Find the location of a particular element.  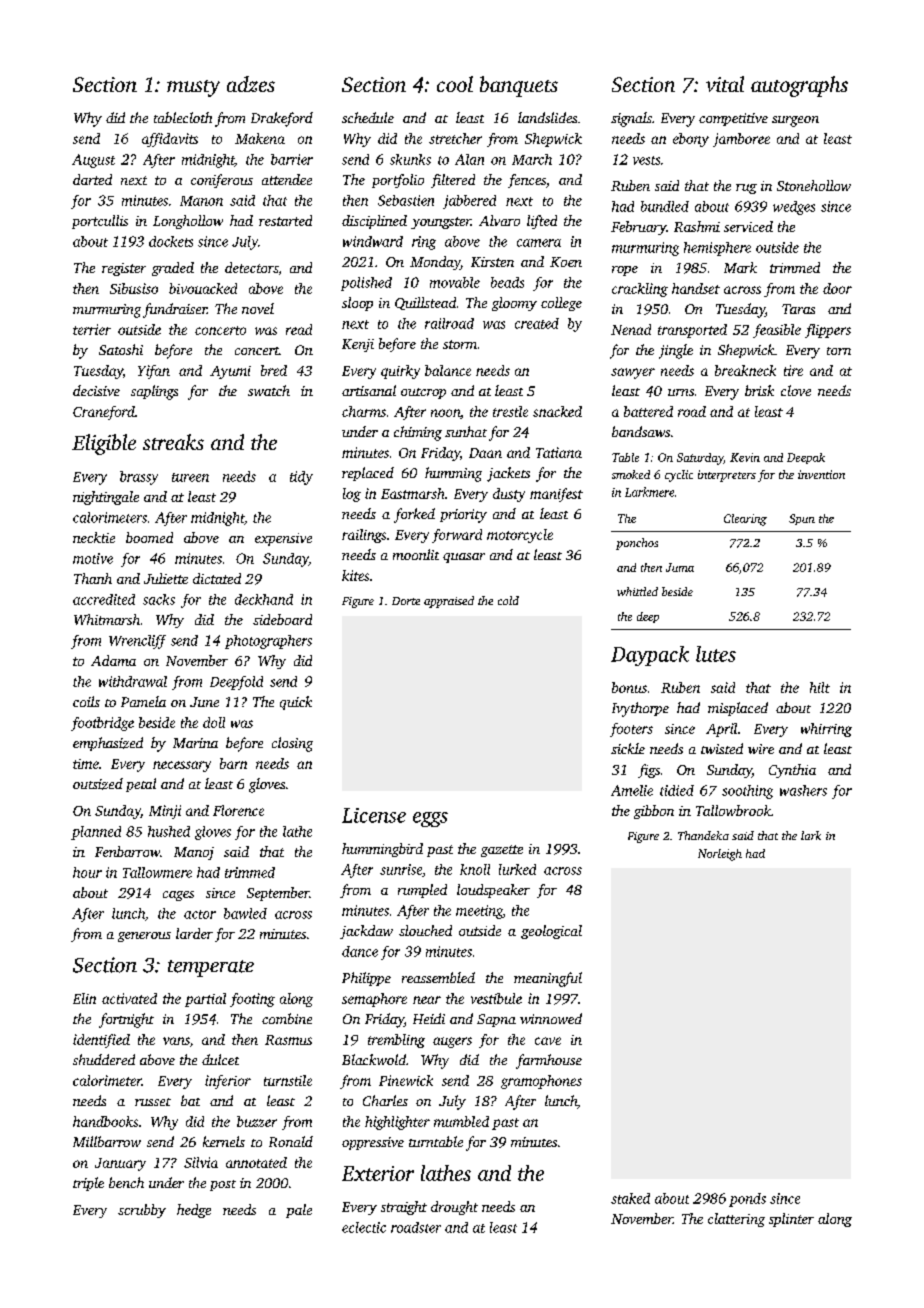

autographs is located at coordinates (799, 86).
